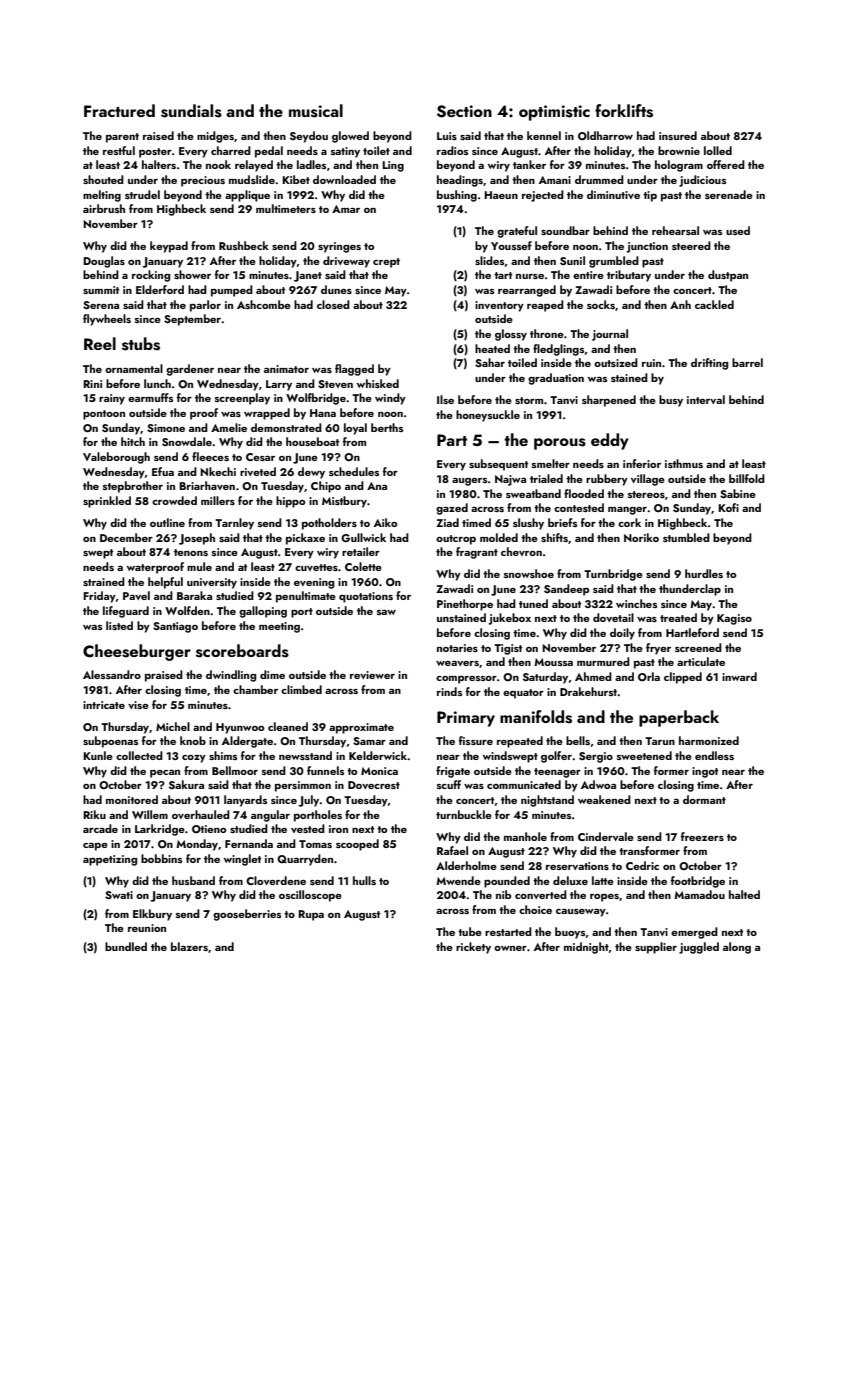  I want to click on Cindervale, so click(606, 836).
